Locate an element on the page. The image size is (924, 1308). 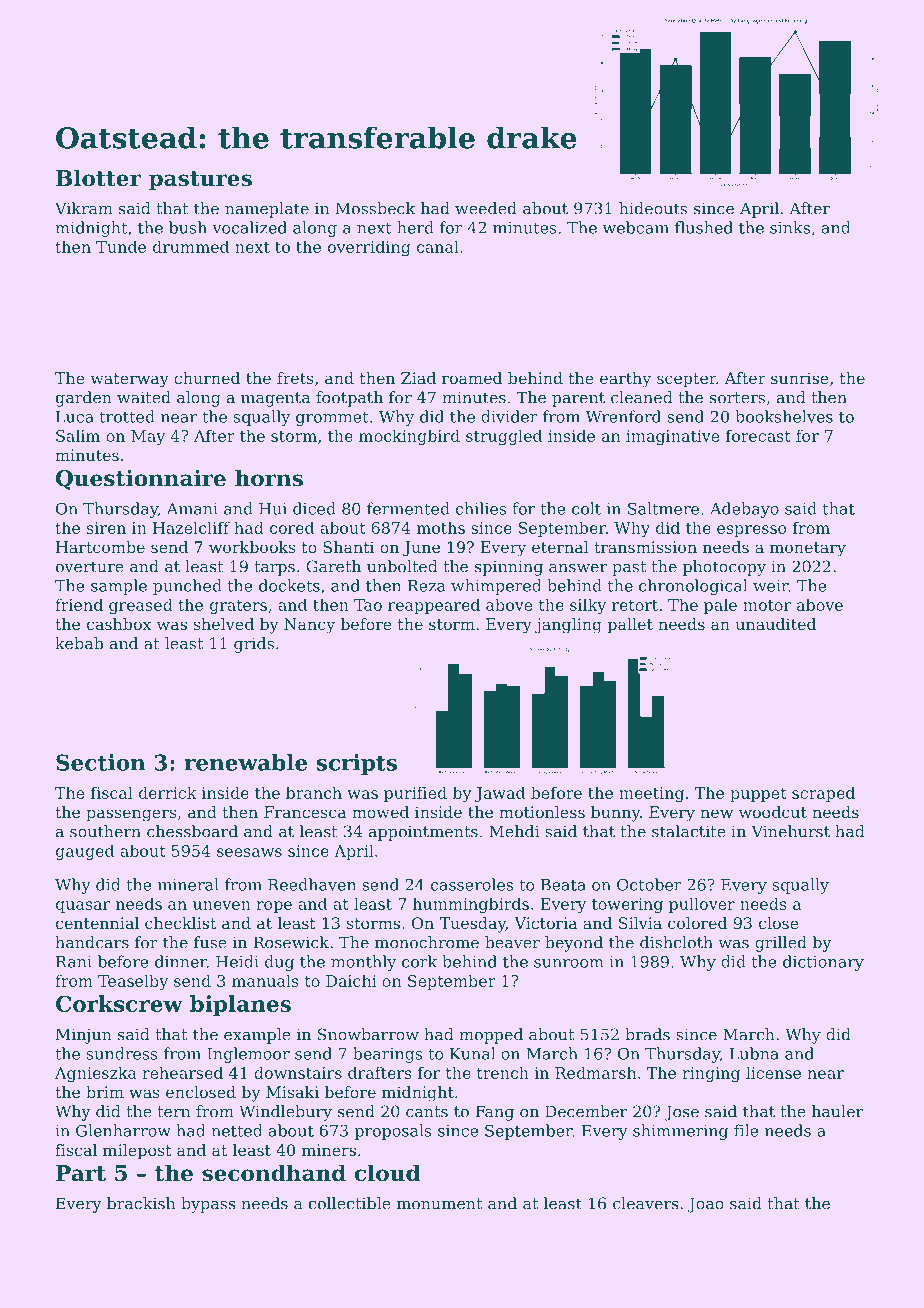
monument is located at coordinates (439, 1204).
